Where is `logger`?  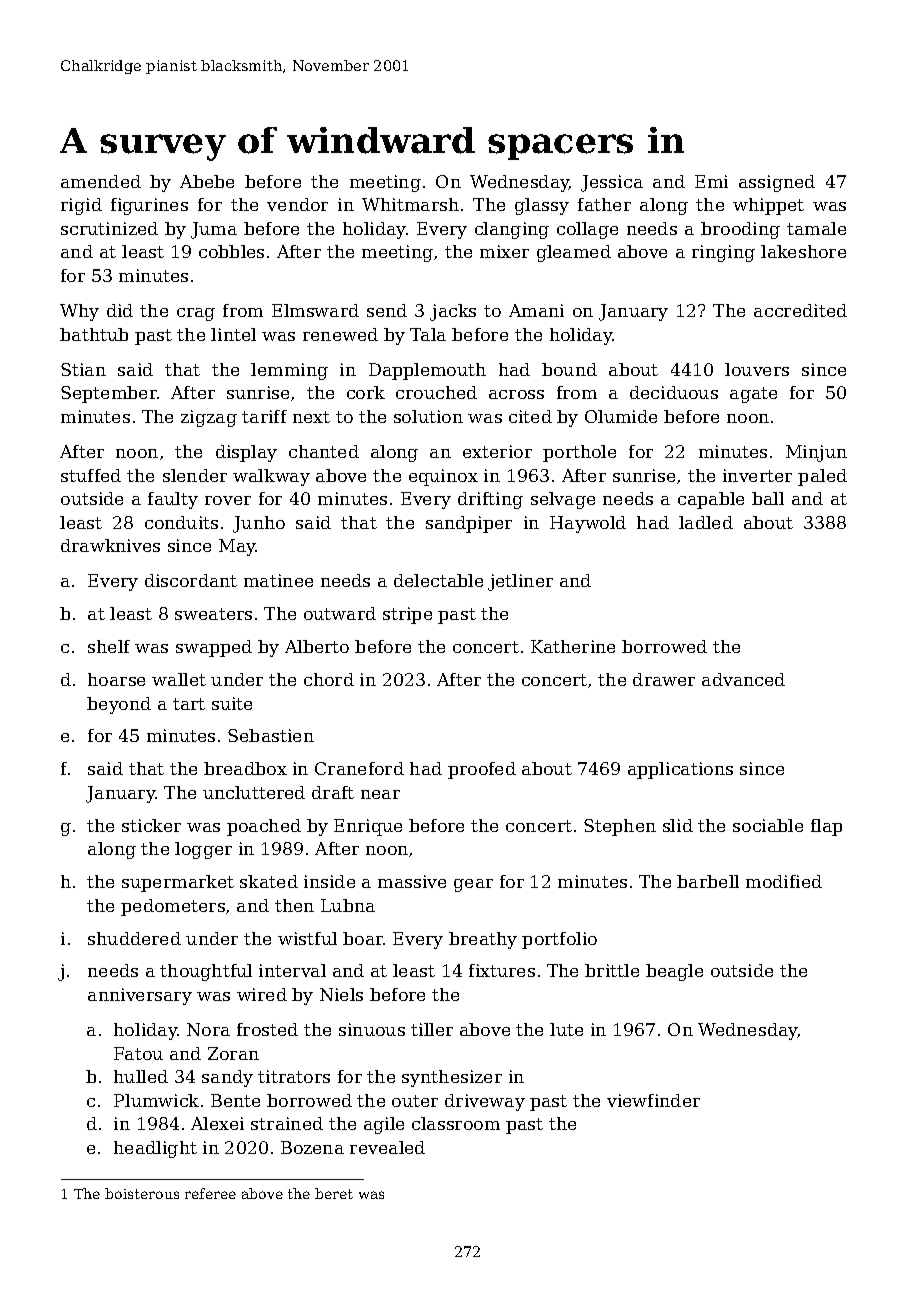 logger is located at coordinates (203, 850).
